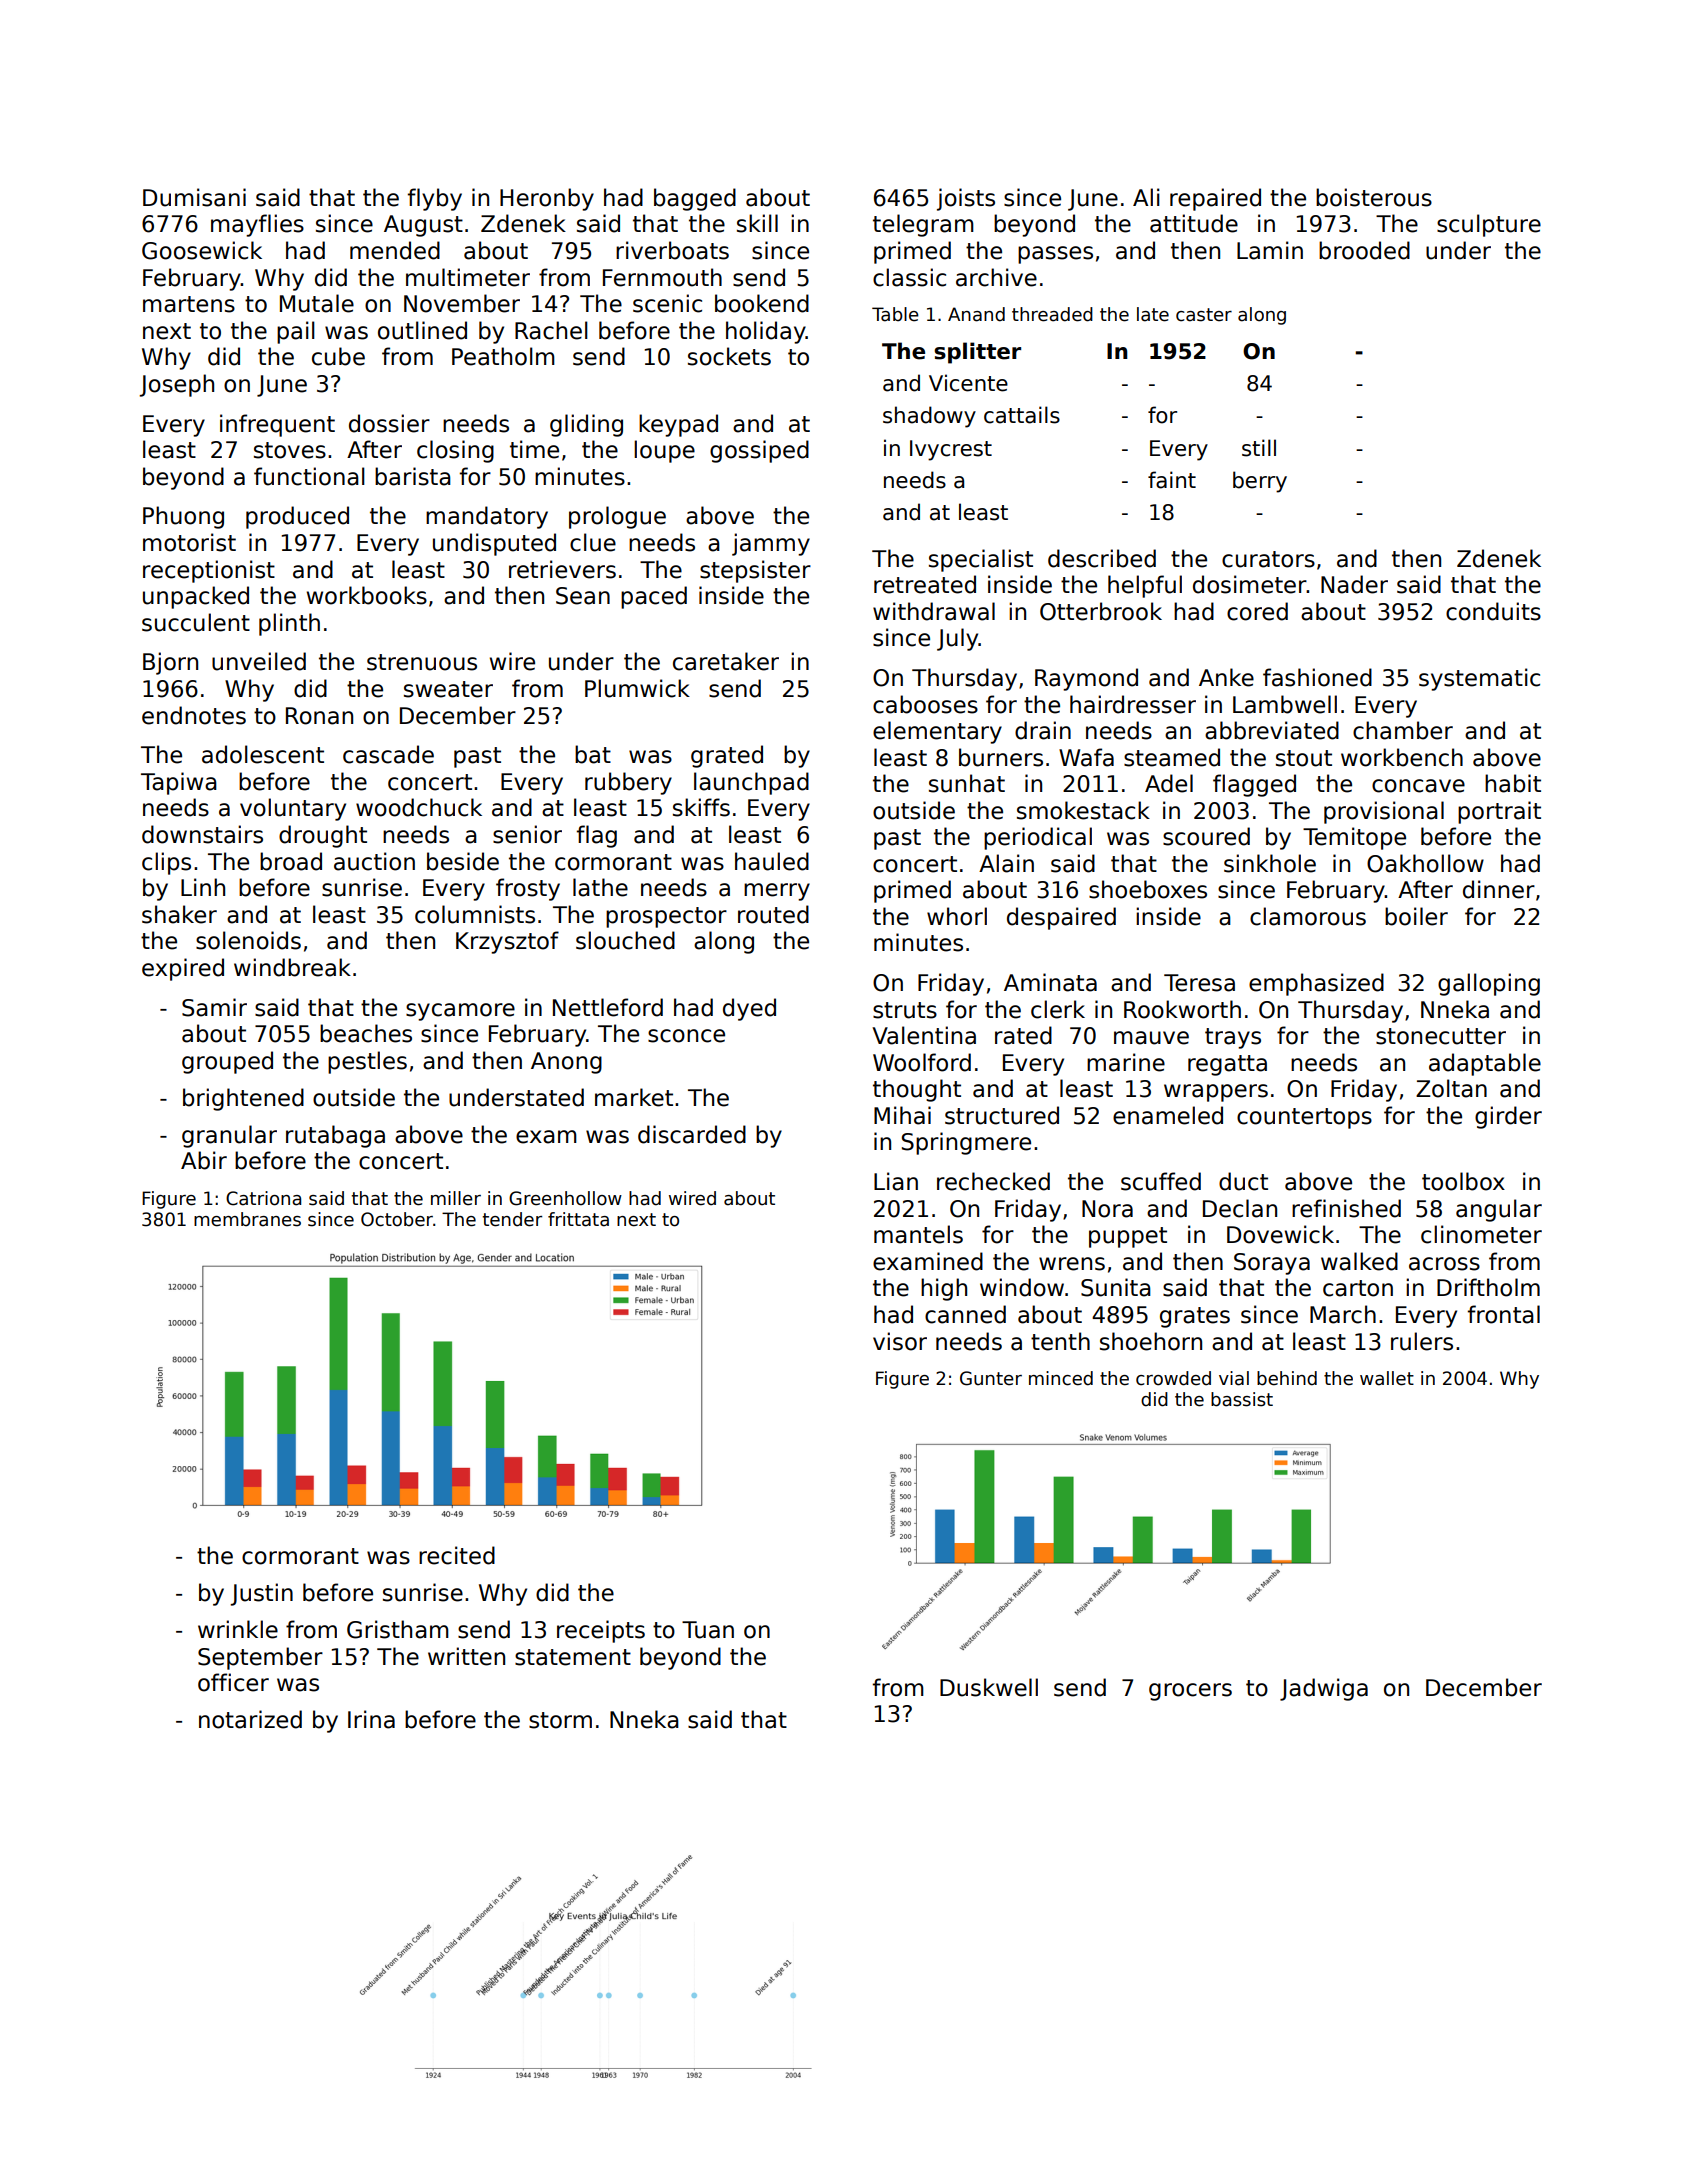 The width and height of the screenshot is (1683, 2178). What do you see at coordinates (1374, 197) in the screenshot?
I see `boisterous` at bounding box center [1374, 197].
